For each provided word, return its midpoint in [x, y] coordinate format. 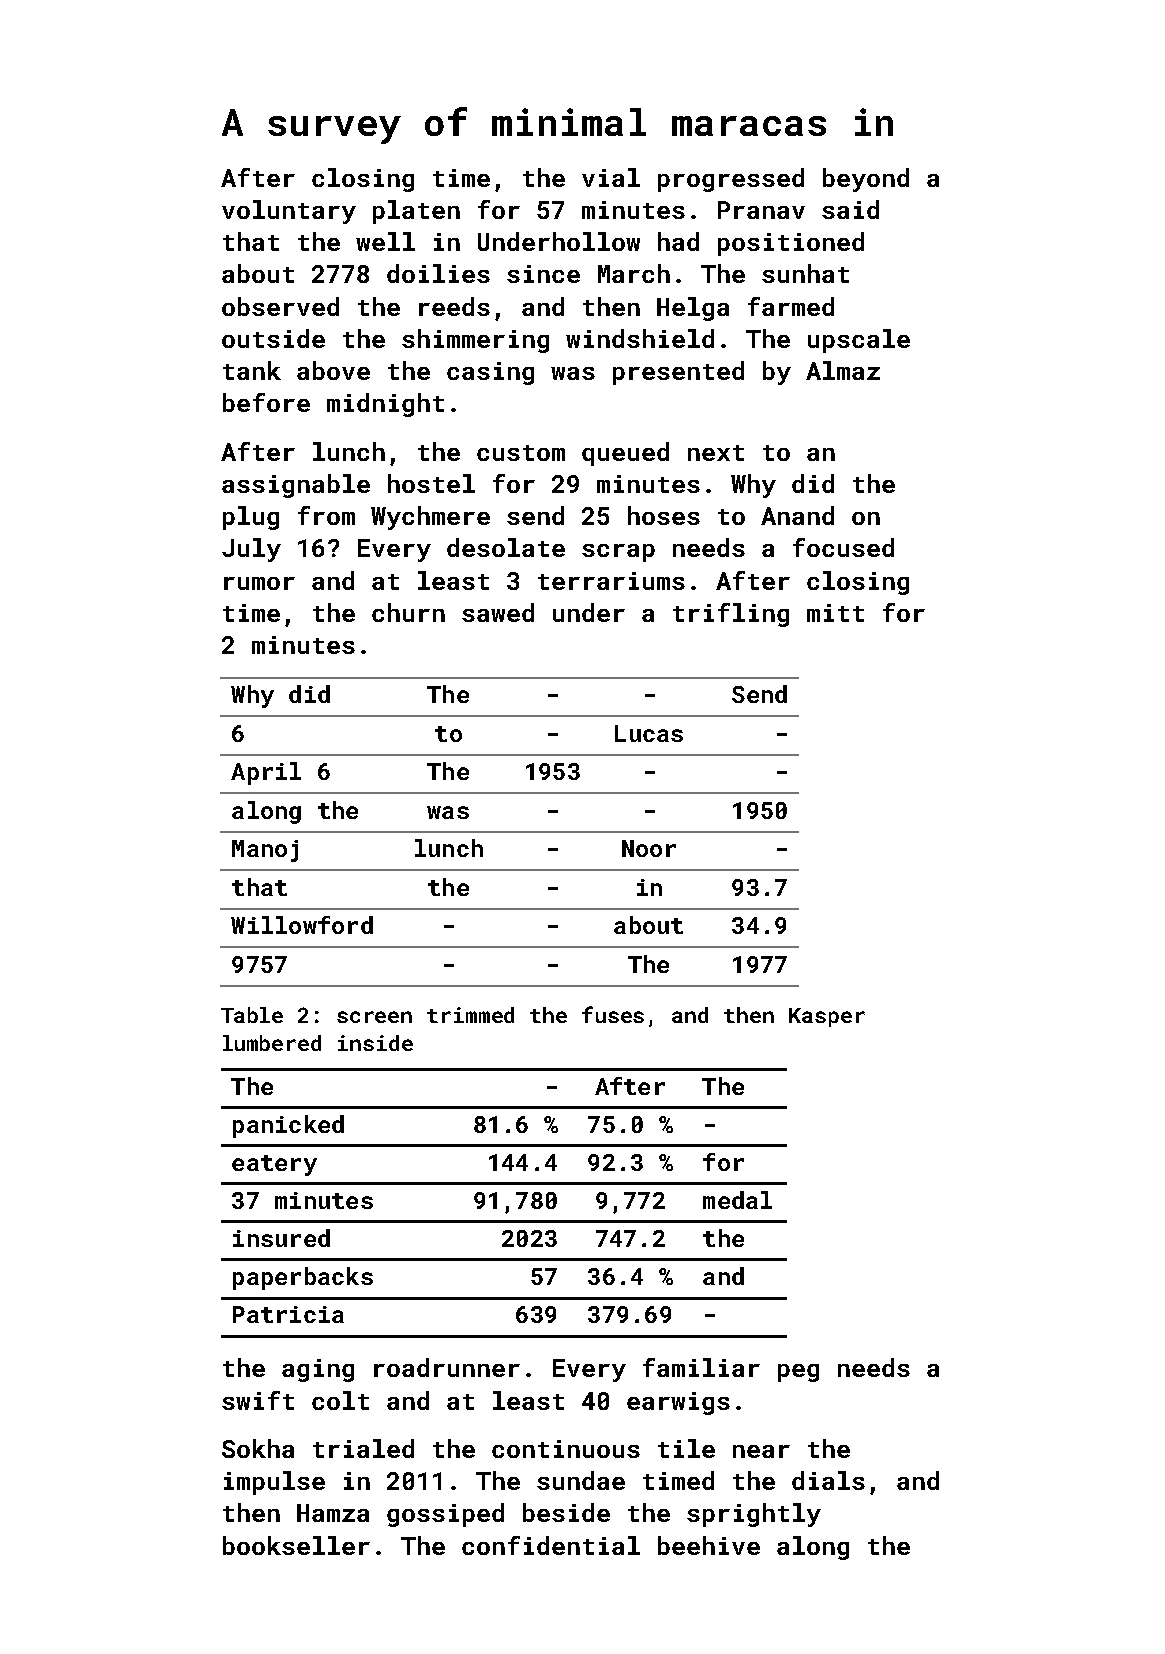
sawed [498, 612]
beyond [866, 180]
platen [416, 212]
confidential [551, 1545]
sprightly [754, 1515]
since [543, 274]
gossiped [445, 1515]
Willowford [302, 925]
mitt [835, 613]
